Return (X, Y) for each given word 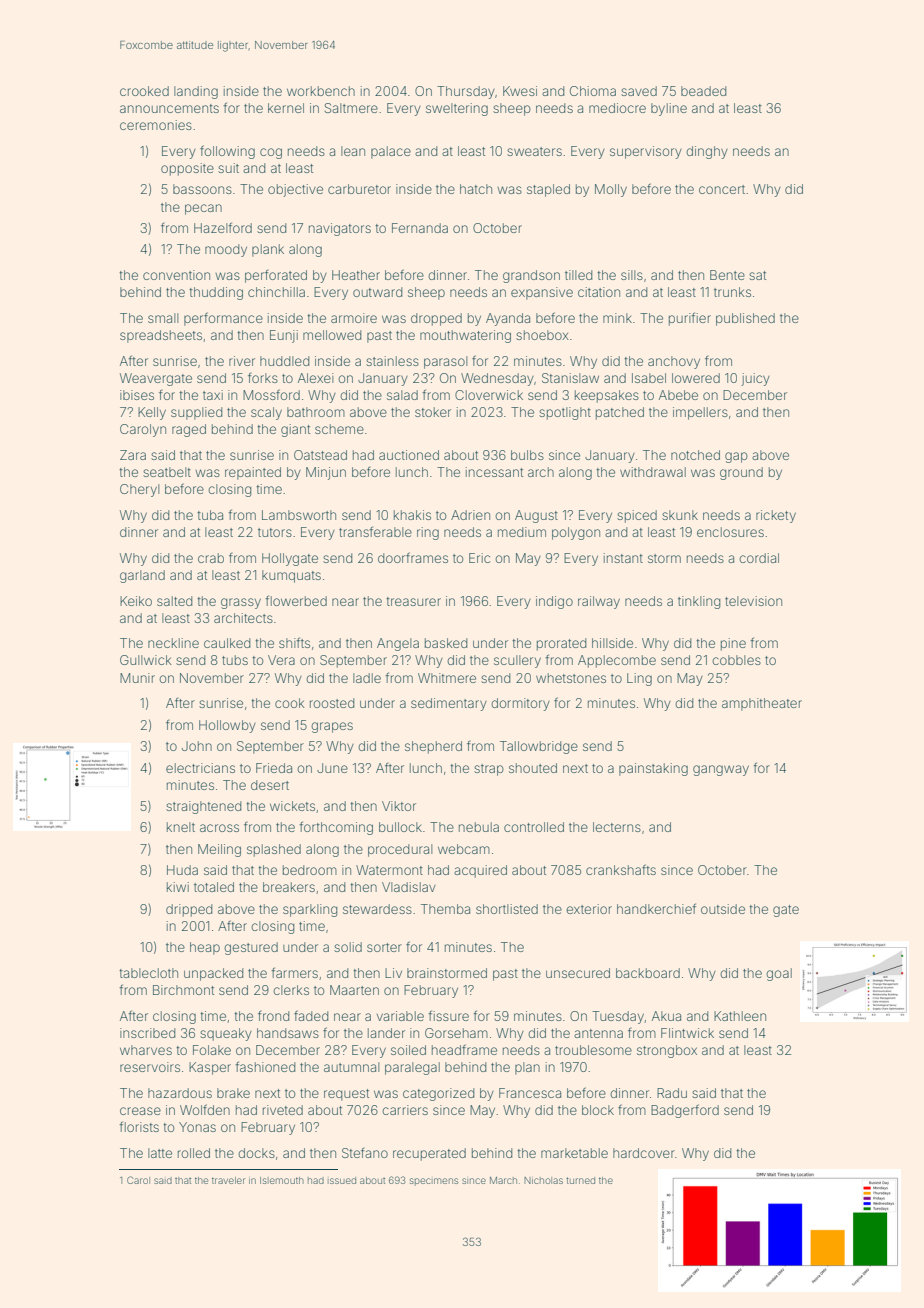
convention (176, 275)
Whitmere (447, 678)
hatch (476, 189)
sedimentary (449, 704)
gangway (721, 770)
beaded (704, 91)
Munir (137, 678)
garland (142, 576)
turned (580, 1180)
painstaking (653, 769)
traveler (229, 1180)
